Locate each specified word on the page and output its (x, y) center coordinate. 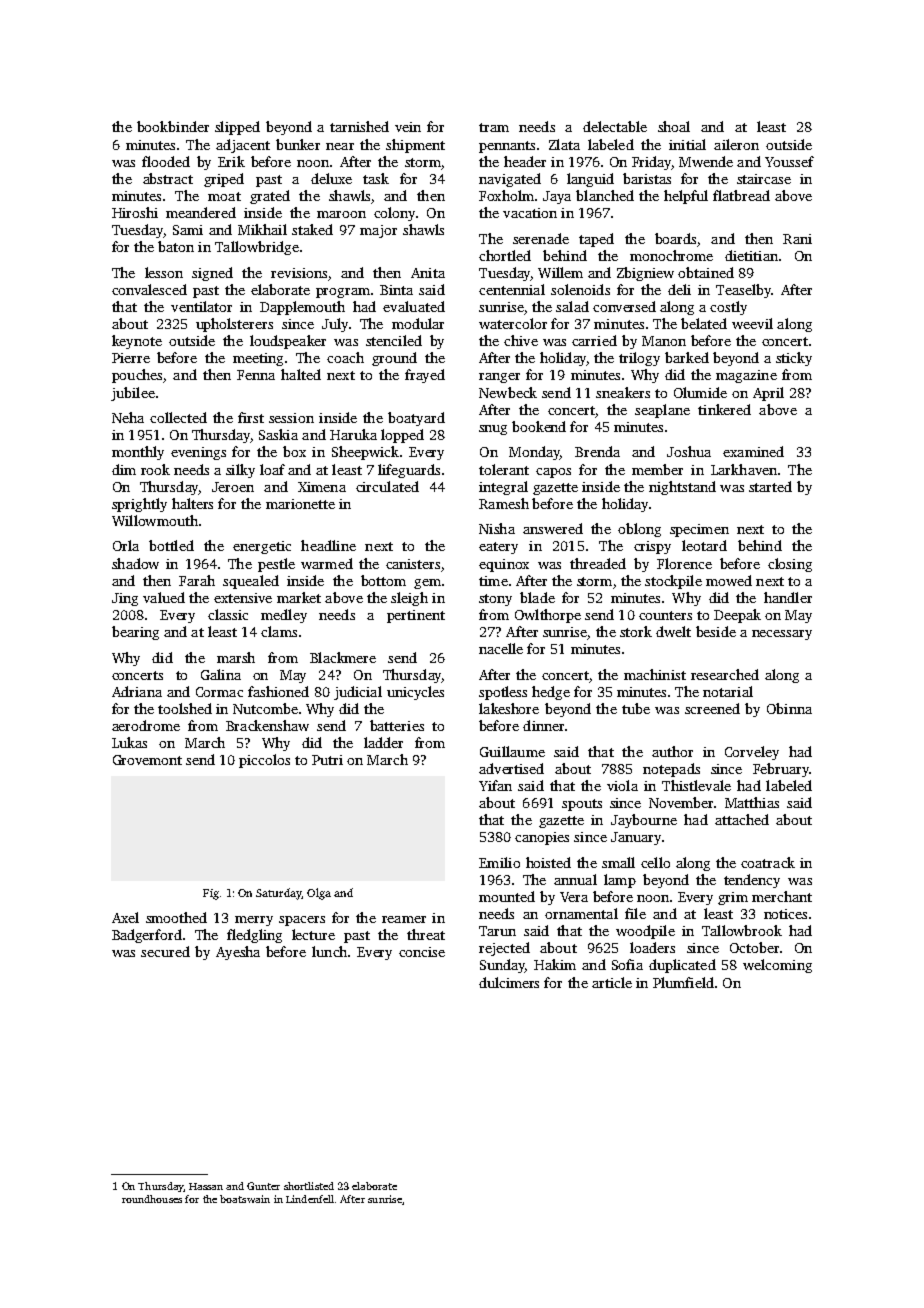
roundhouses (152, 1199)
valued (164, 597)
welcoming (777, 966)
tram (494, 127)
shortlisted (309, 1186)
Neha (128, 417)
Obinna (789, 708)
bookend (539, 426)
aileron (736, 144)
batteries (397, 725)
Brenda (597, 451)
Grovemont (147, 760)
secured (165, 951)
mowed (729, 580)
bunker (298, 144)
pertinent (416, 616)
